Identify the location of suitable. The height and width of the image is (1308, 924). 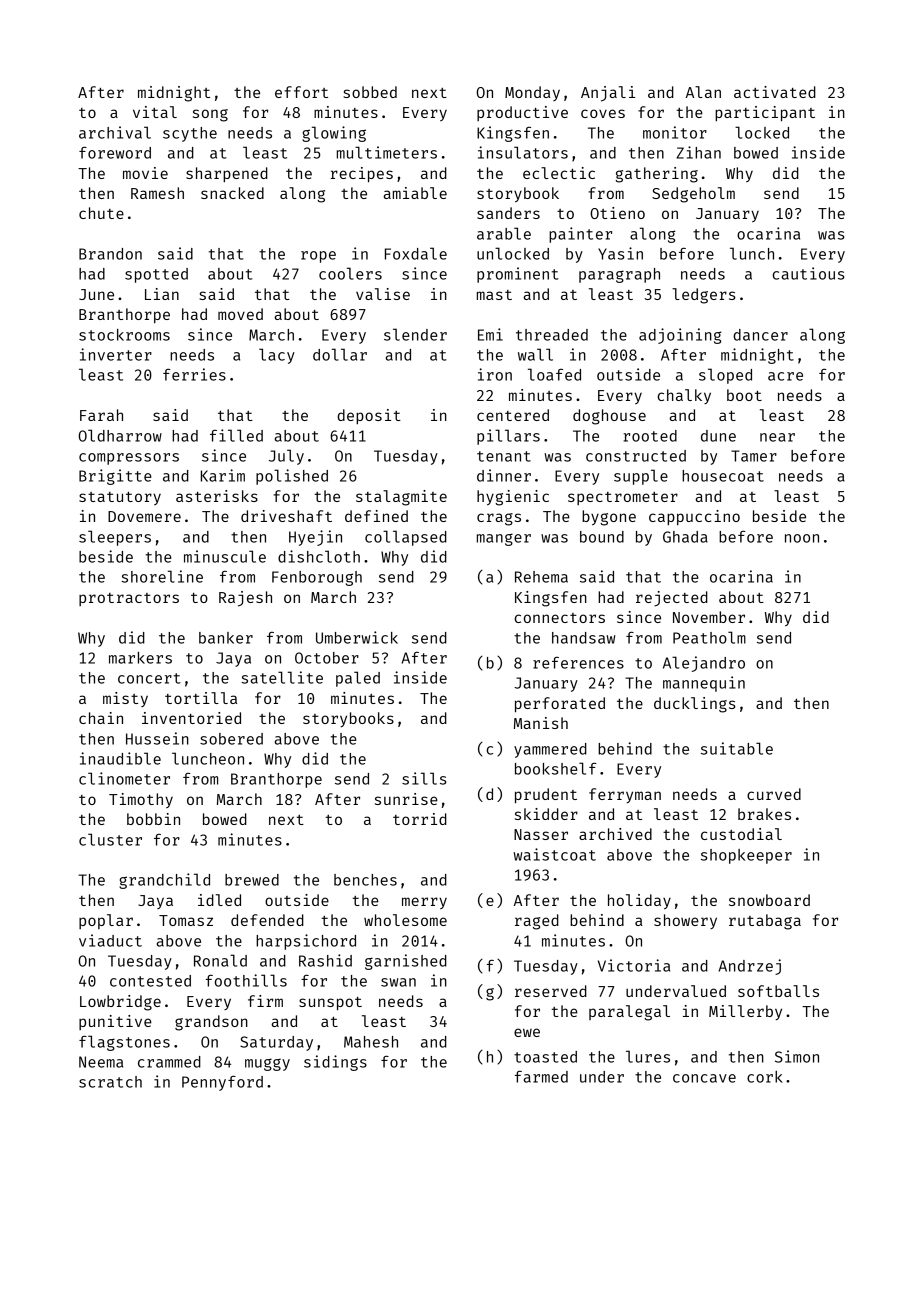
(737, 748).
